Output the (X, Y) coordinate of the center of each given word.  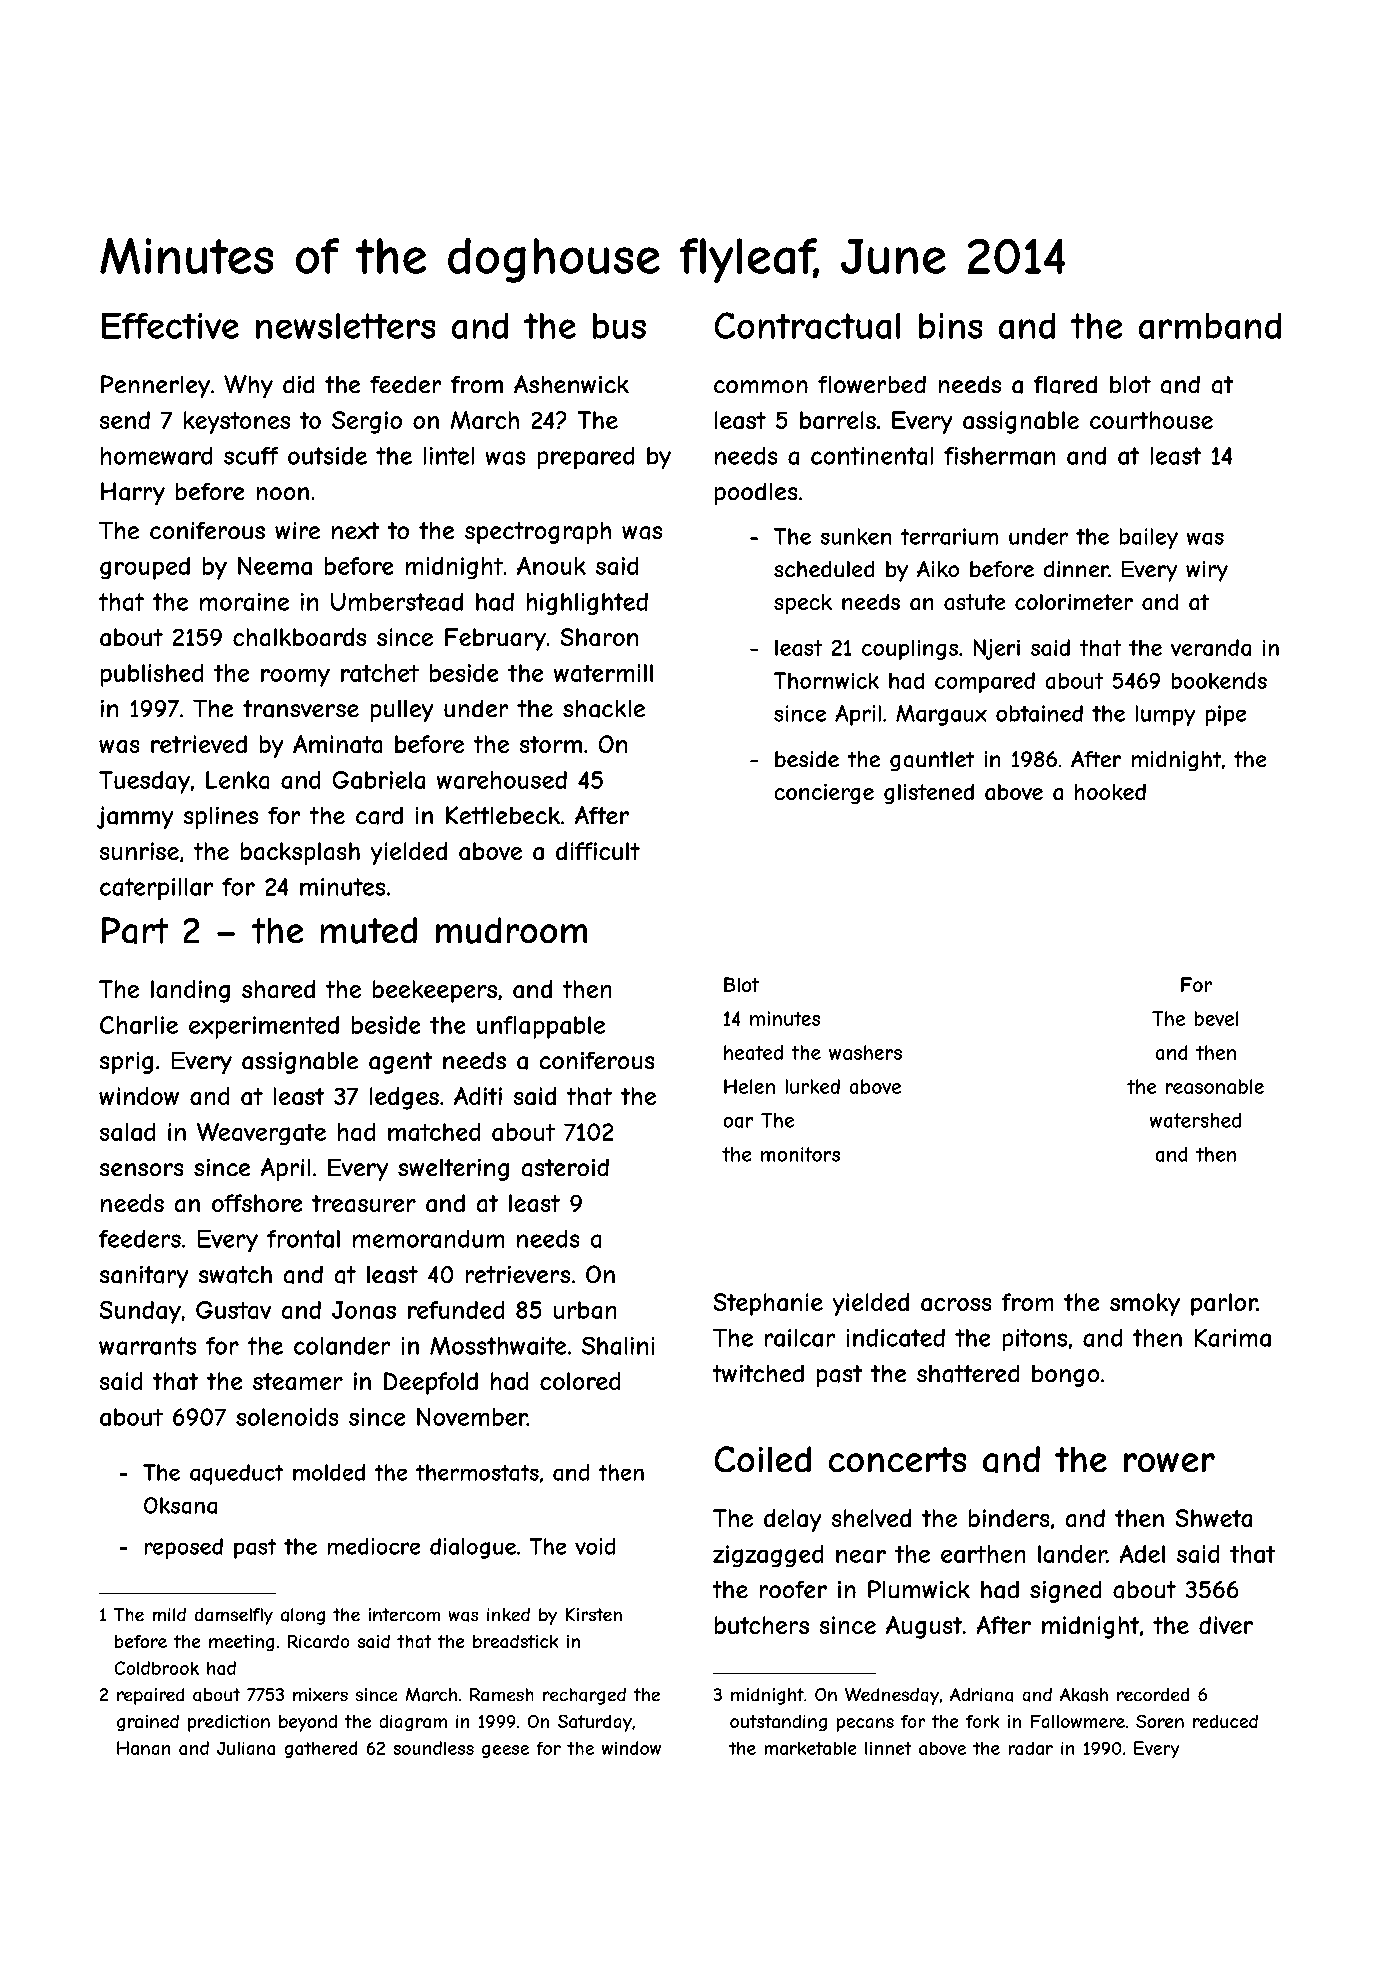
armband (1210, 326)
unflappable (541, 1027)
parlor (1224, 1304)
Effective (170, 326)
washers (865, 1052)
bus (619, 326)
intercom (404, 1614)
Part (135, 930)
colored (580, 1381)
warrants (147, 1346)
